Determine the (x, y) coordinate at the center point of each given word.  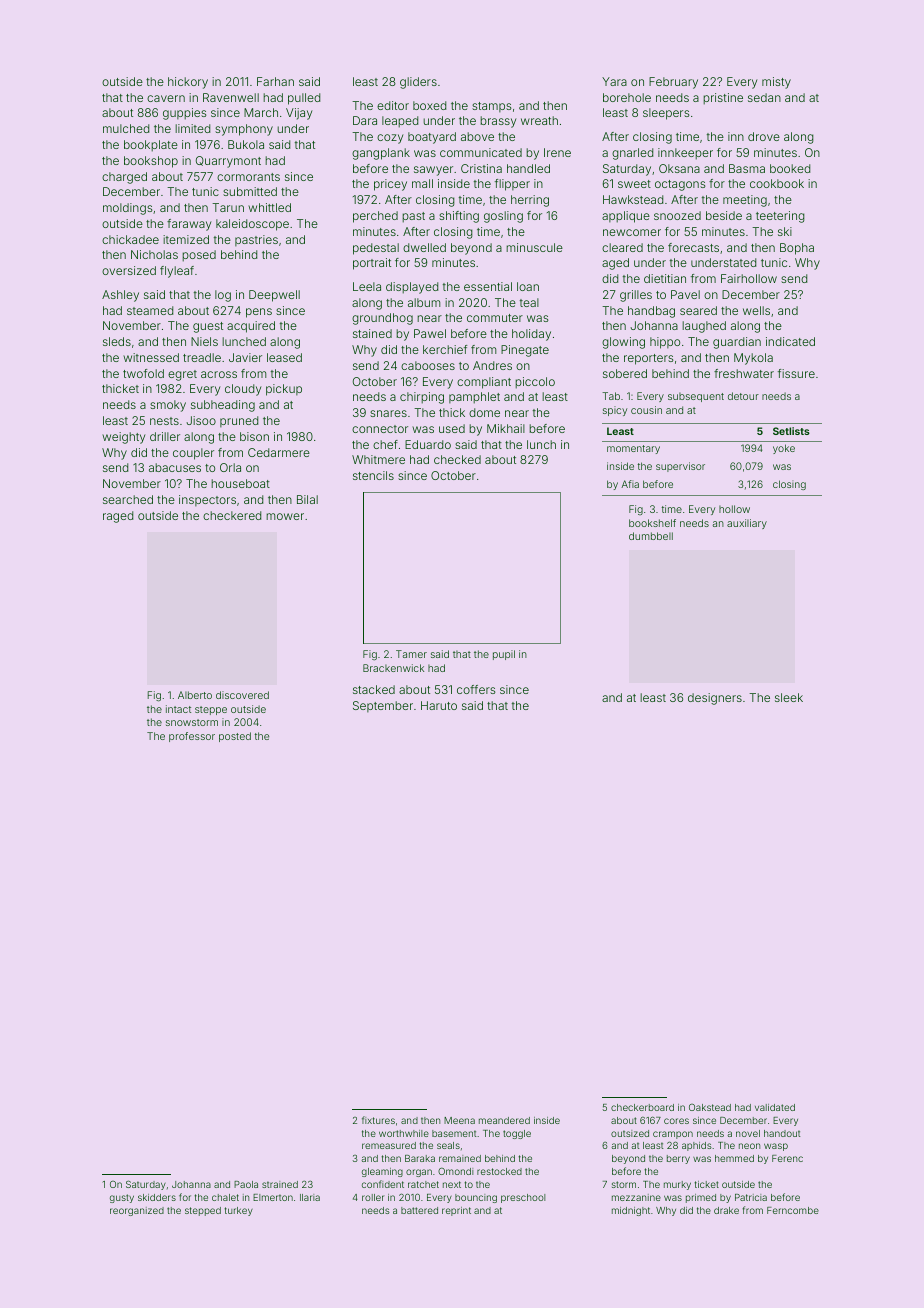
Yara (614, 81)
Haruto (439, 705)
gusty (122, 1198)
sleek (789, 697)
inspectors (207, 500)
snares (388, 413)
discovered (242, 695)
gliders (418, 83)
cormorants (248, 177)
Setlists (791, 431)
